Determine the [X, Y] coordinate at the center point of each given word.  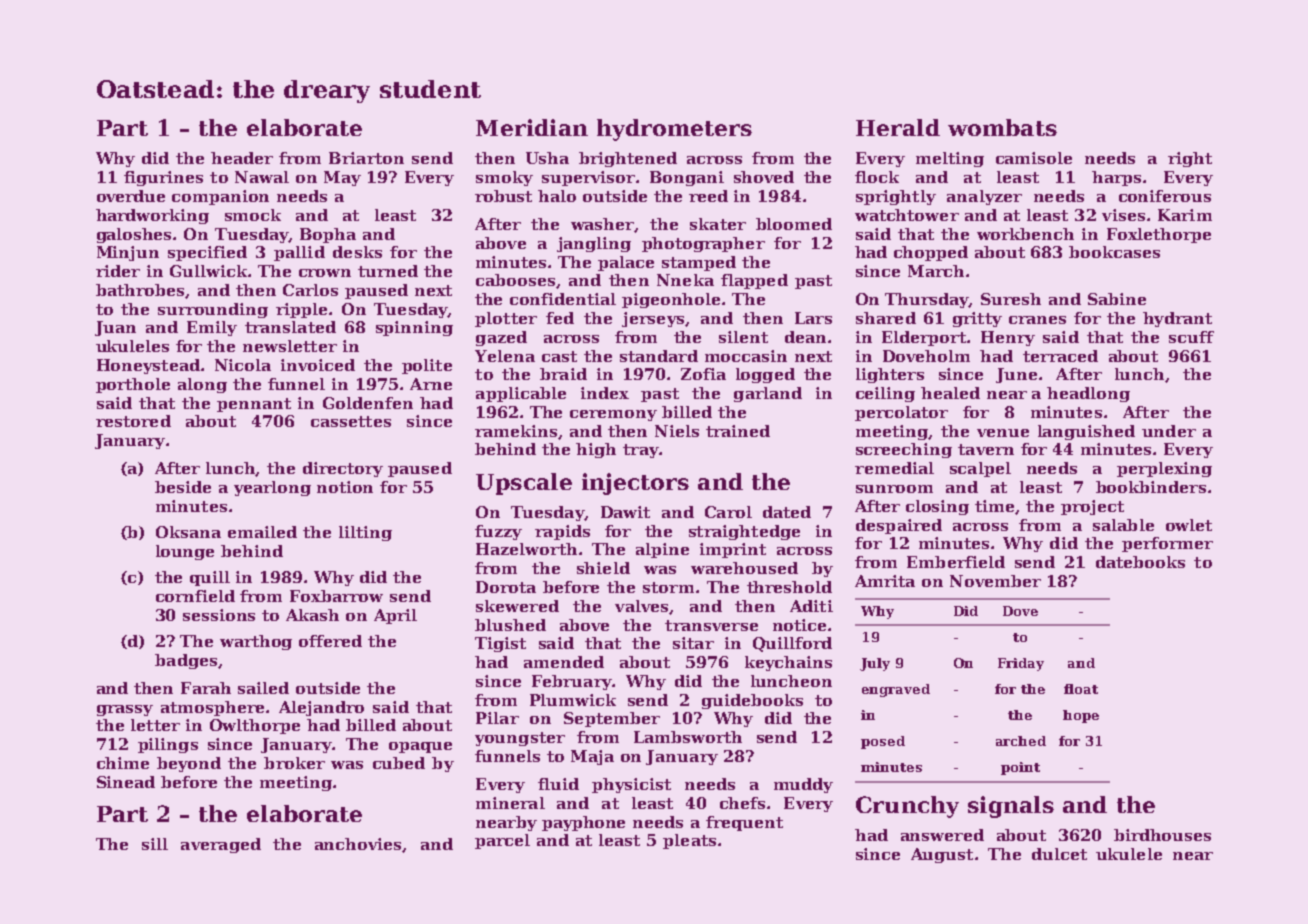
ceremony [613, 415]
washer [602, 224]
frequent [744, 823]
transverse [711, 625]
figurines [163, 178]
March [936, 271]
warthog [256, 642]
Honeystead [148, 366]
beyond [189, 764]
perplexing [1164, 469]
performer [1167, 544]
